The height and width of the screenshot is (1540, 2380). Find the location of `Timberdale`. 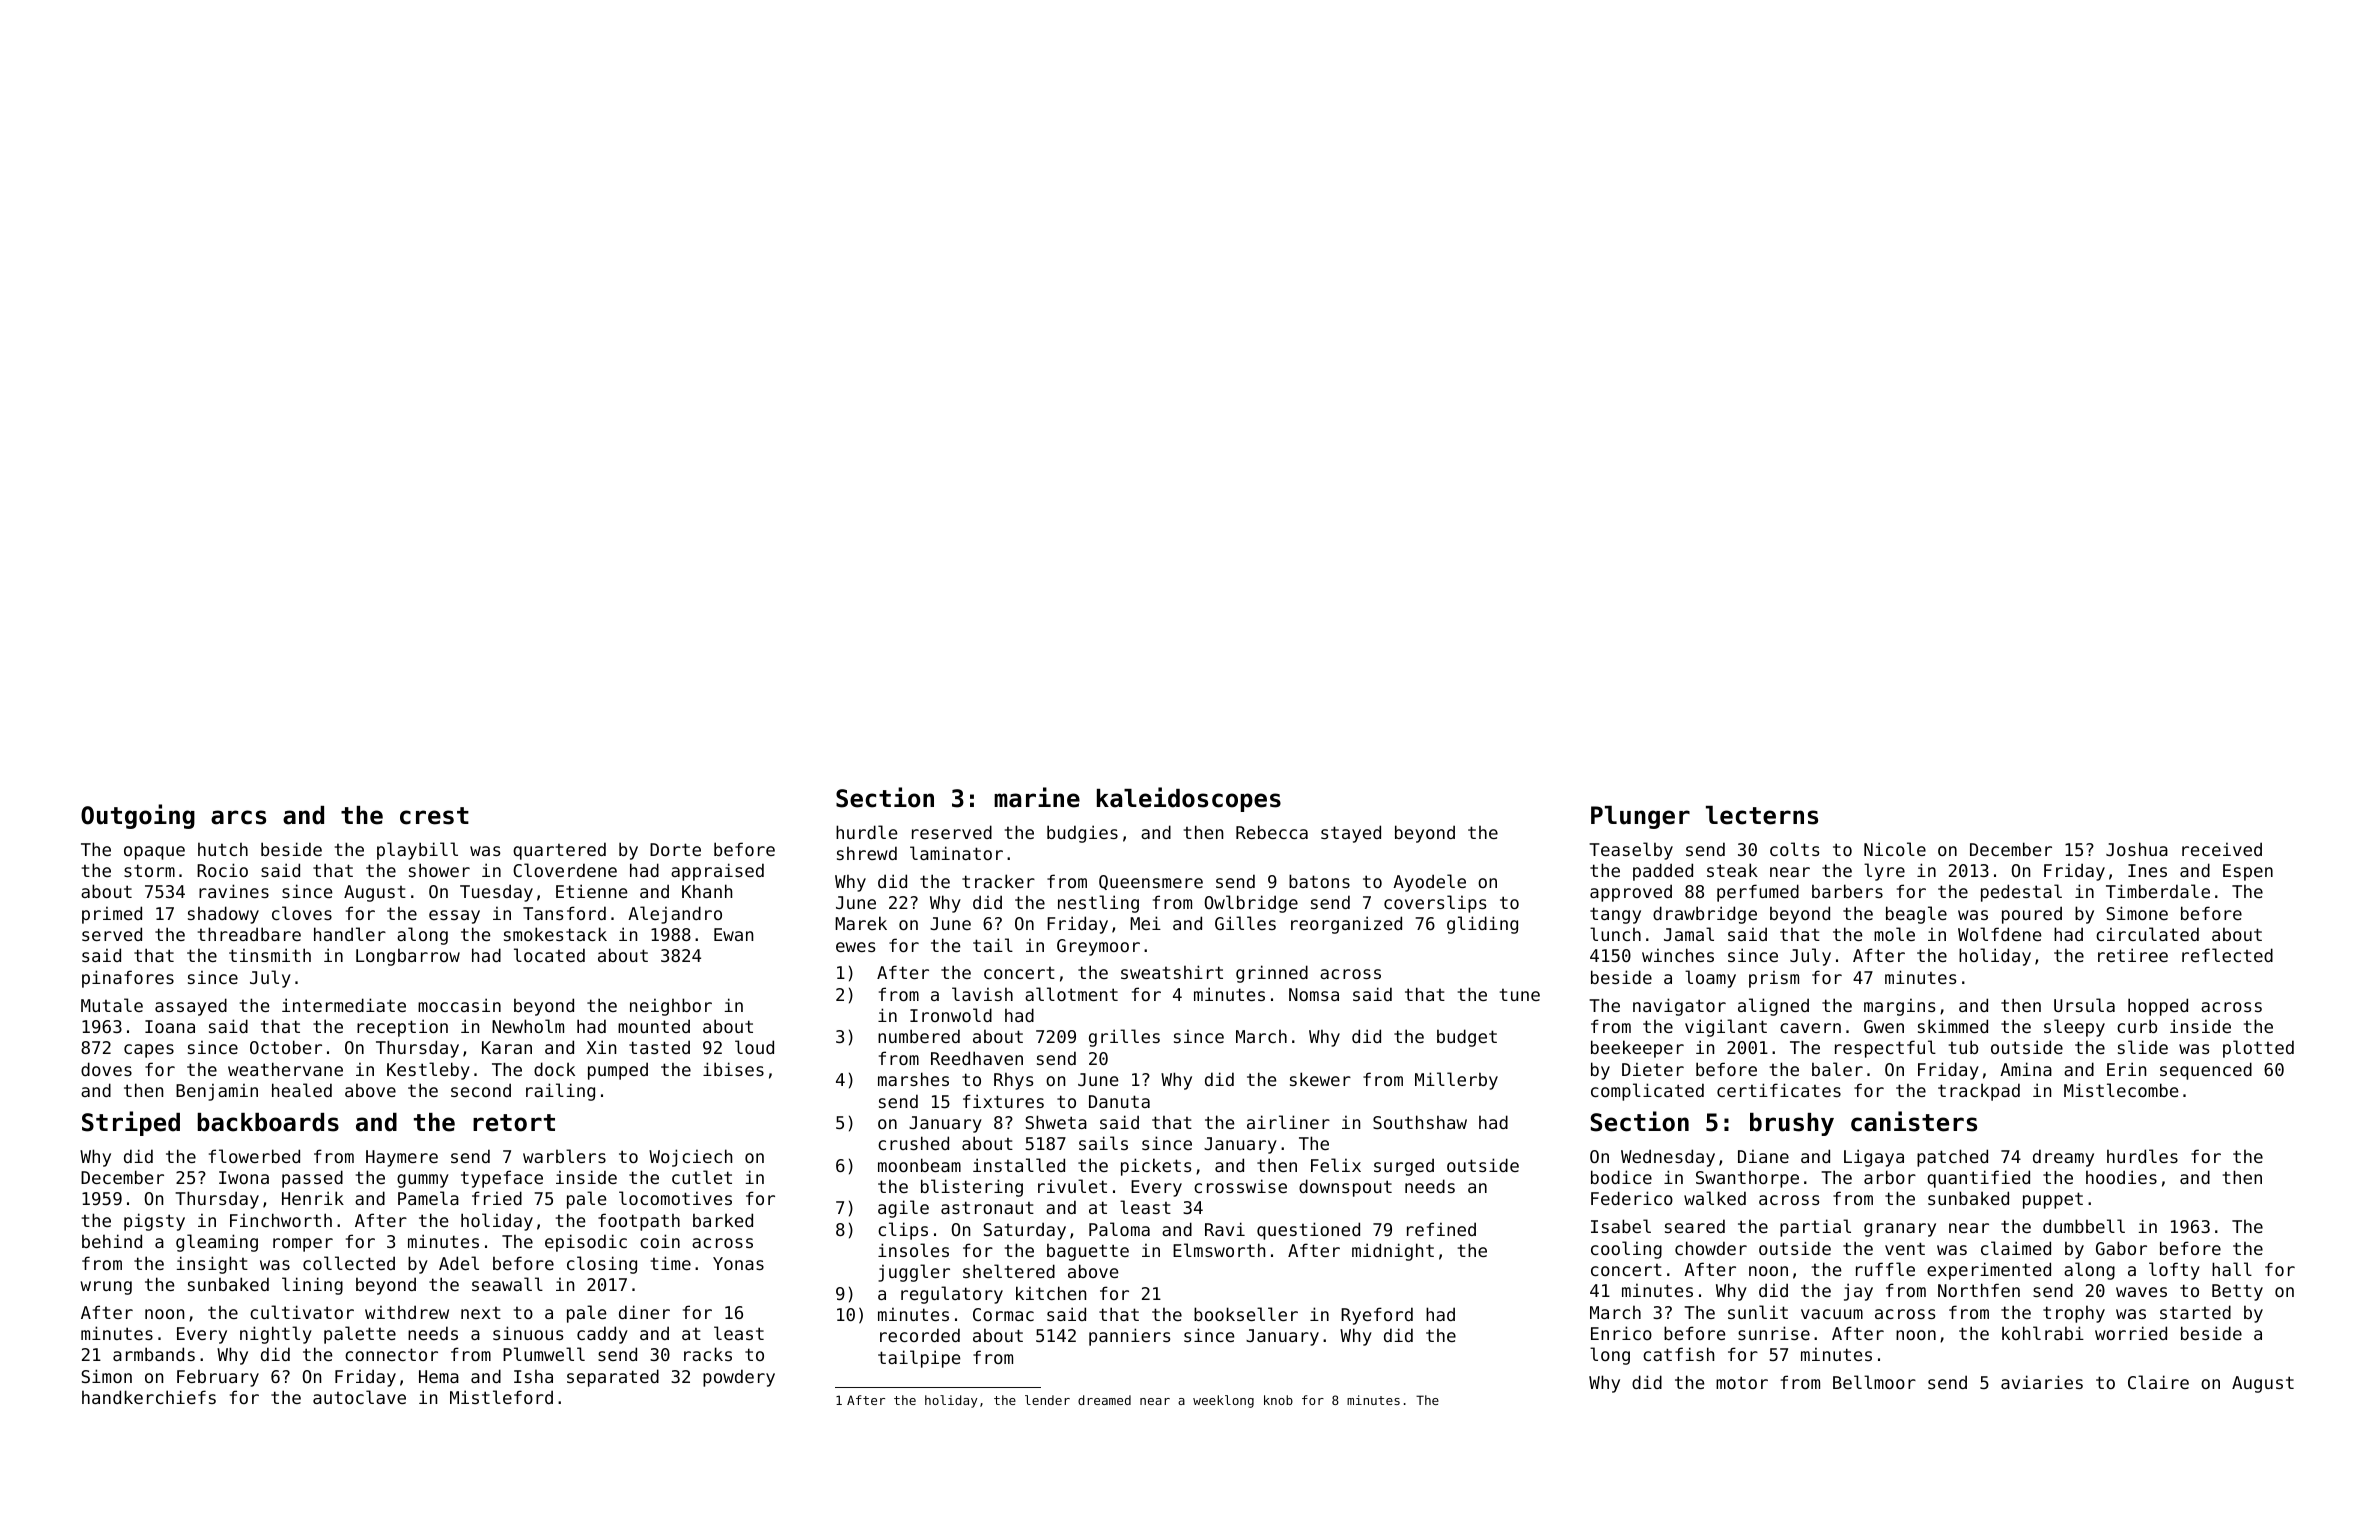

Timberdale is located at coordinates (2158, 891).
